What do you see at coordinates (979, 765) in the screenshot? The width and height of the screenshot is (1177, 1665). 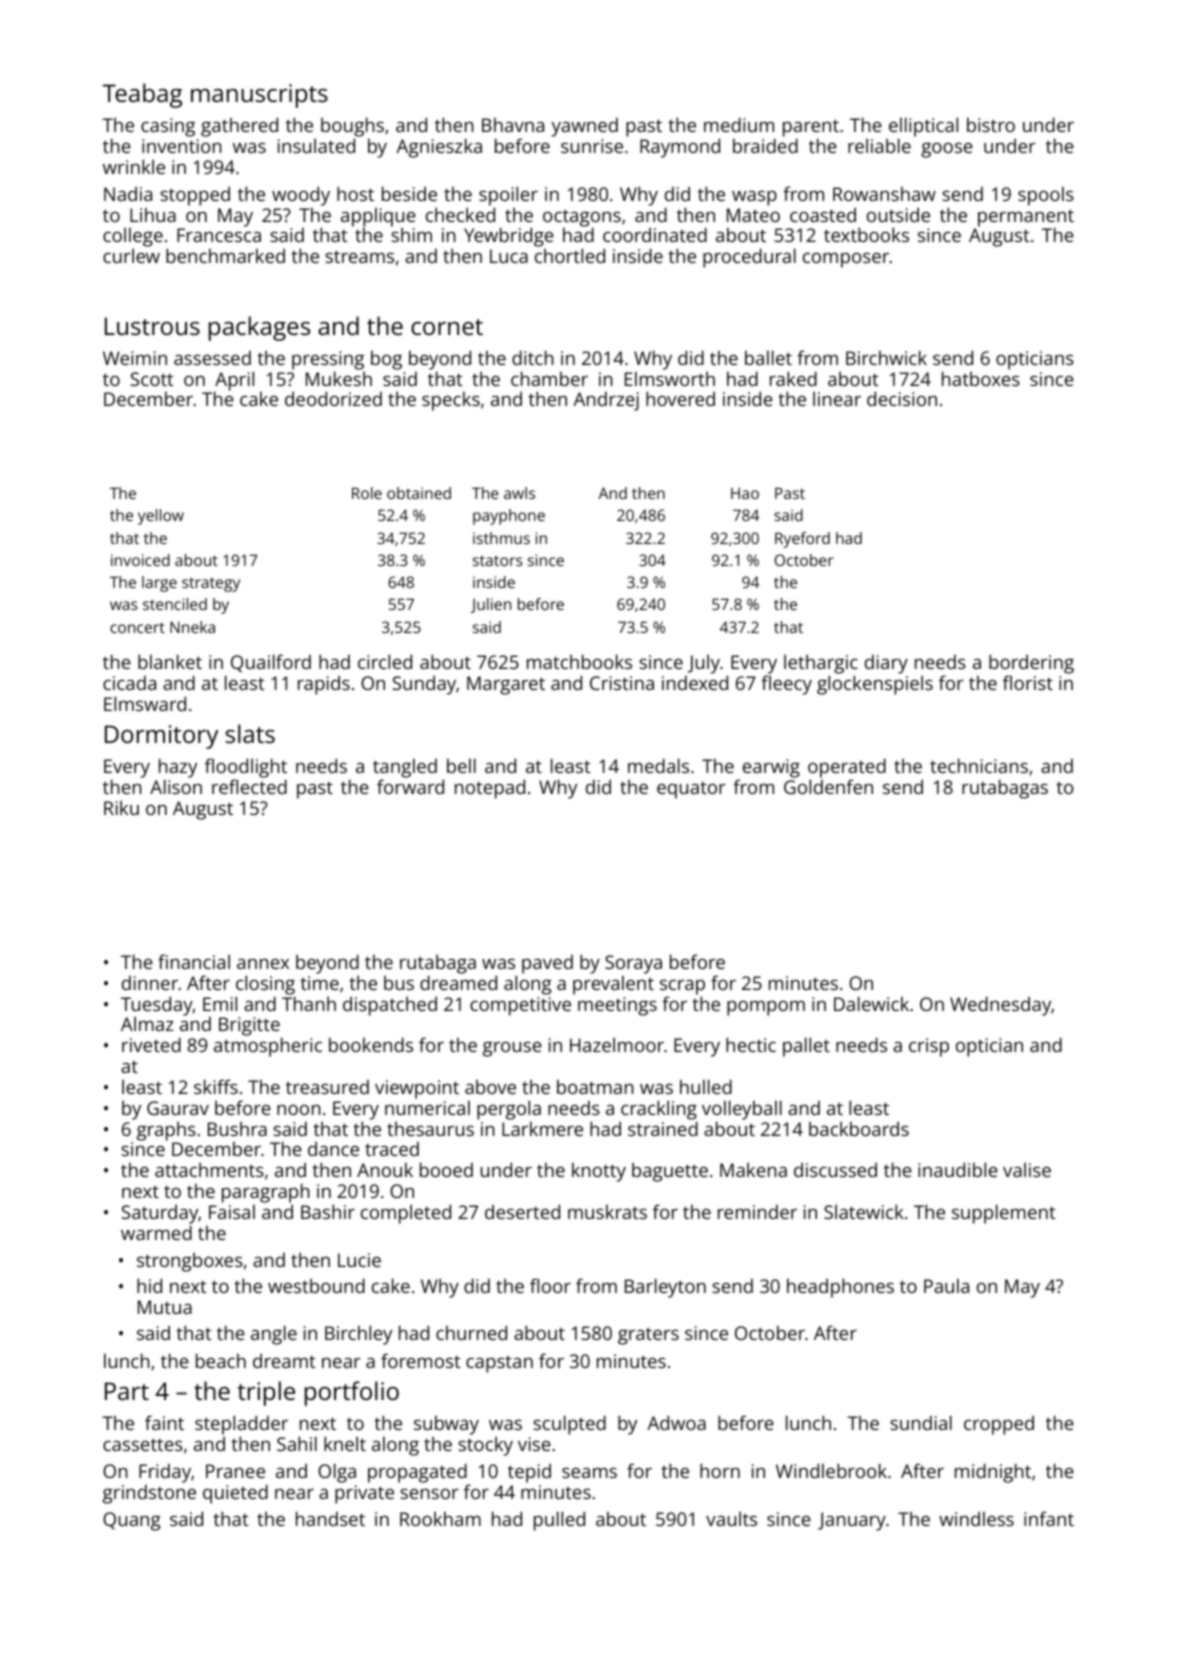 I see `technicians` at bounding box center [979, 765].
